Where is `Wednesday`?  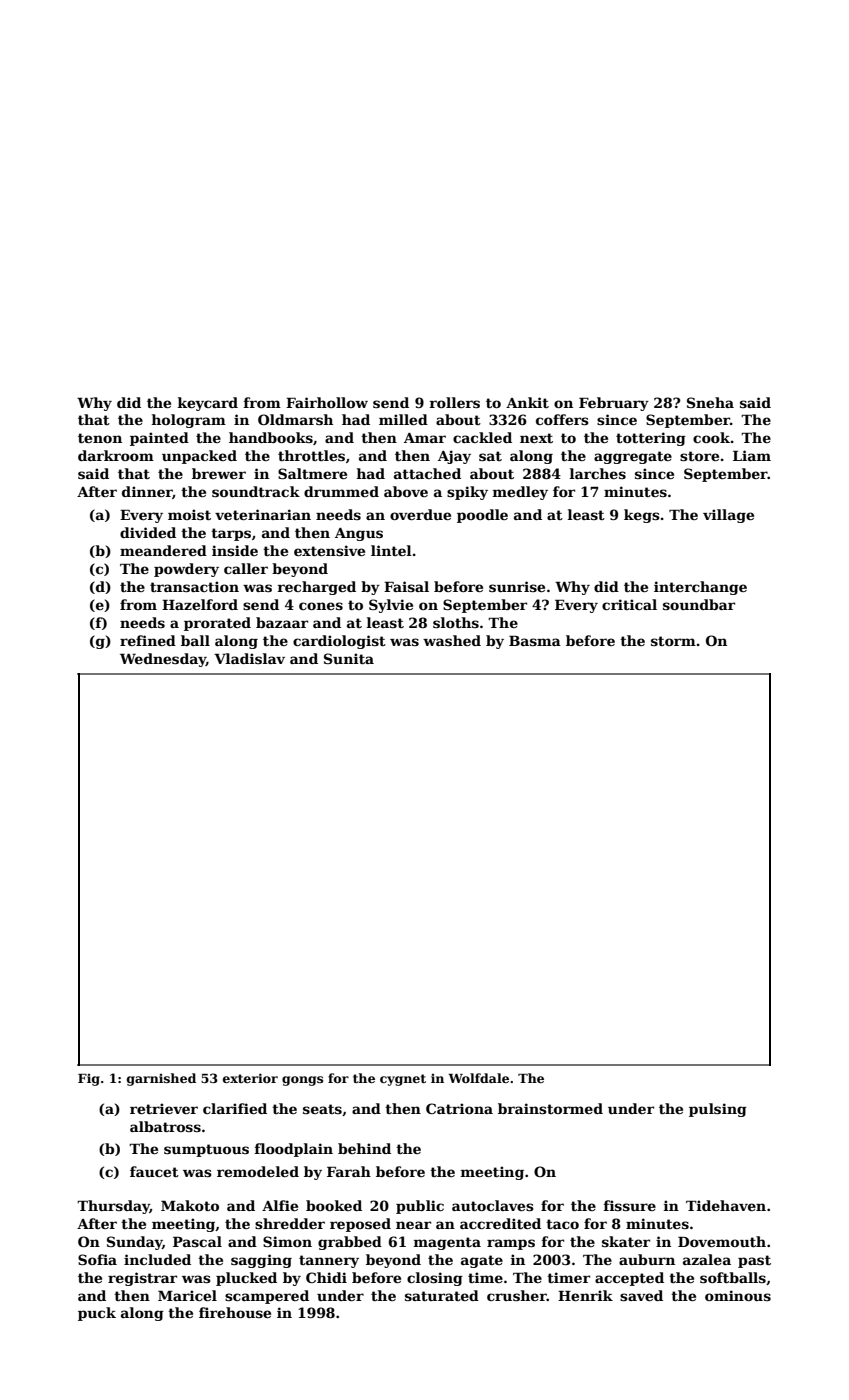 Wednesday is located at coordinates (163, 660).
